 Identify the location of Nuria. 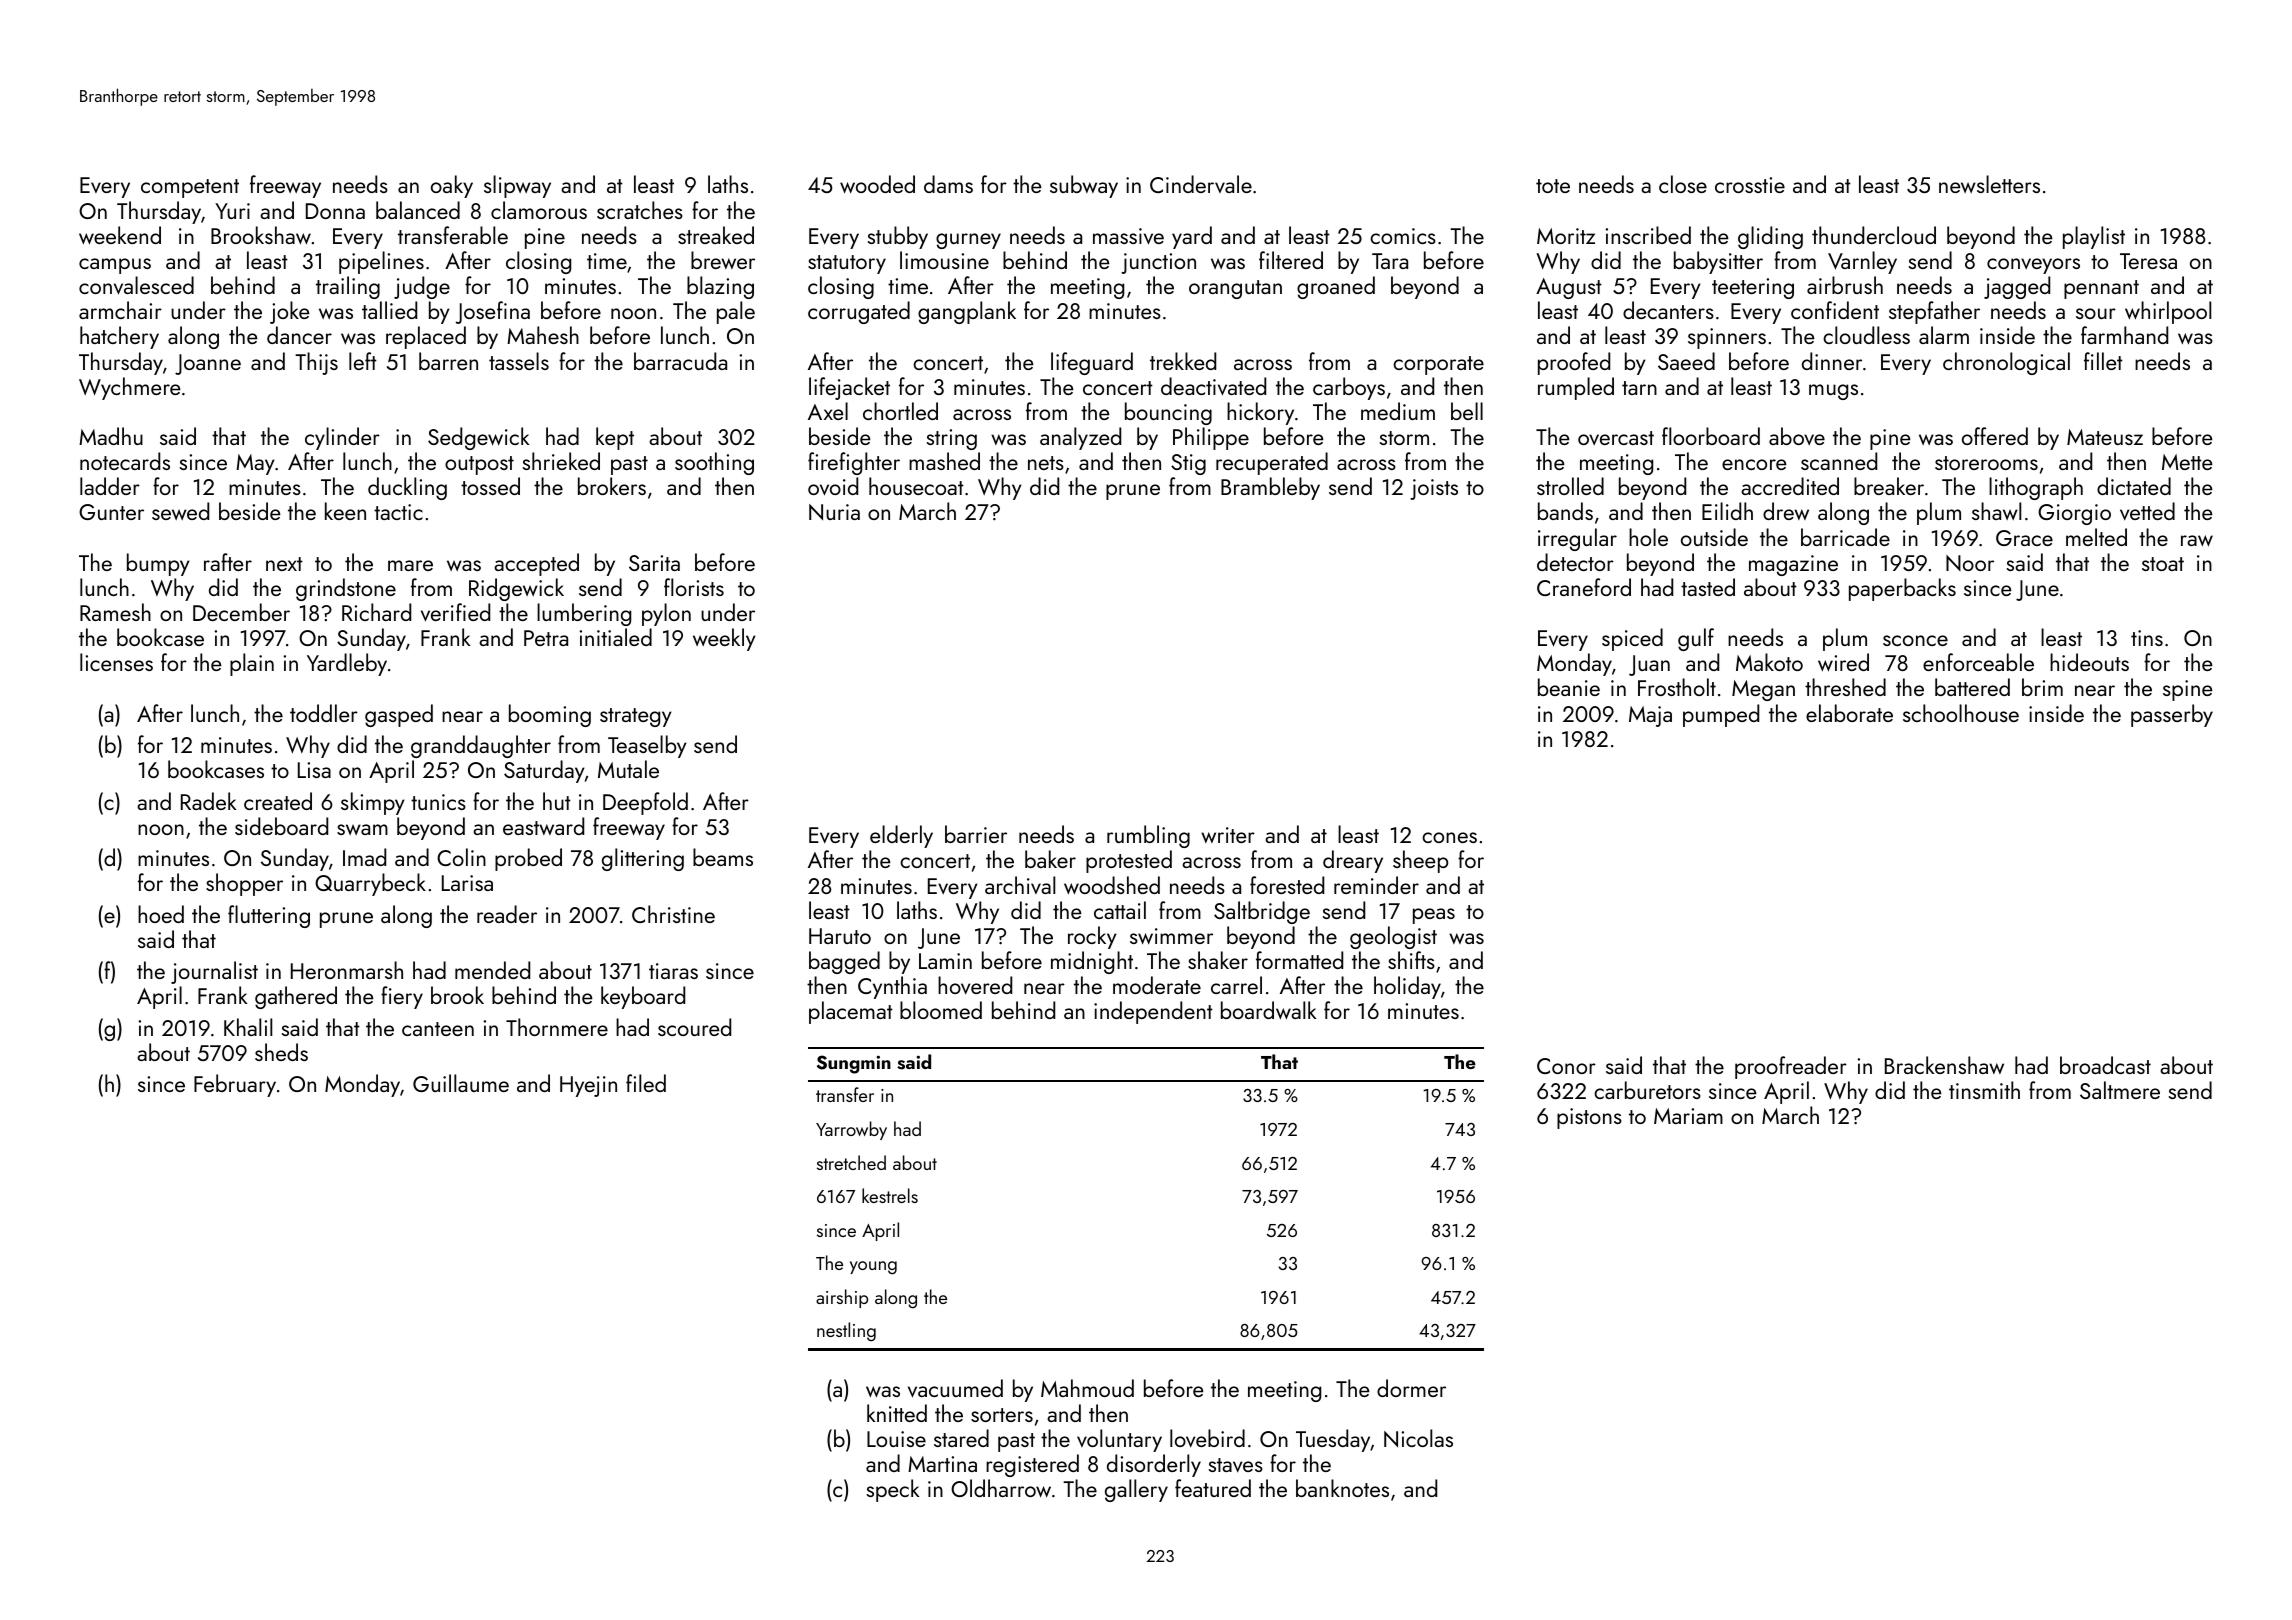
(834, 512).
